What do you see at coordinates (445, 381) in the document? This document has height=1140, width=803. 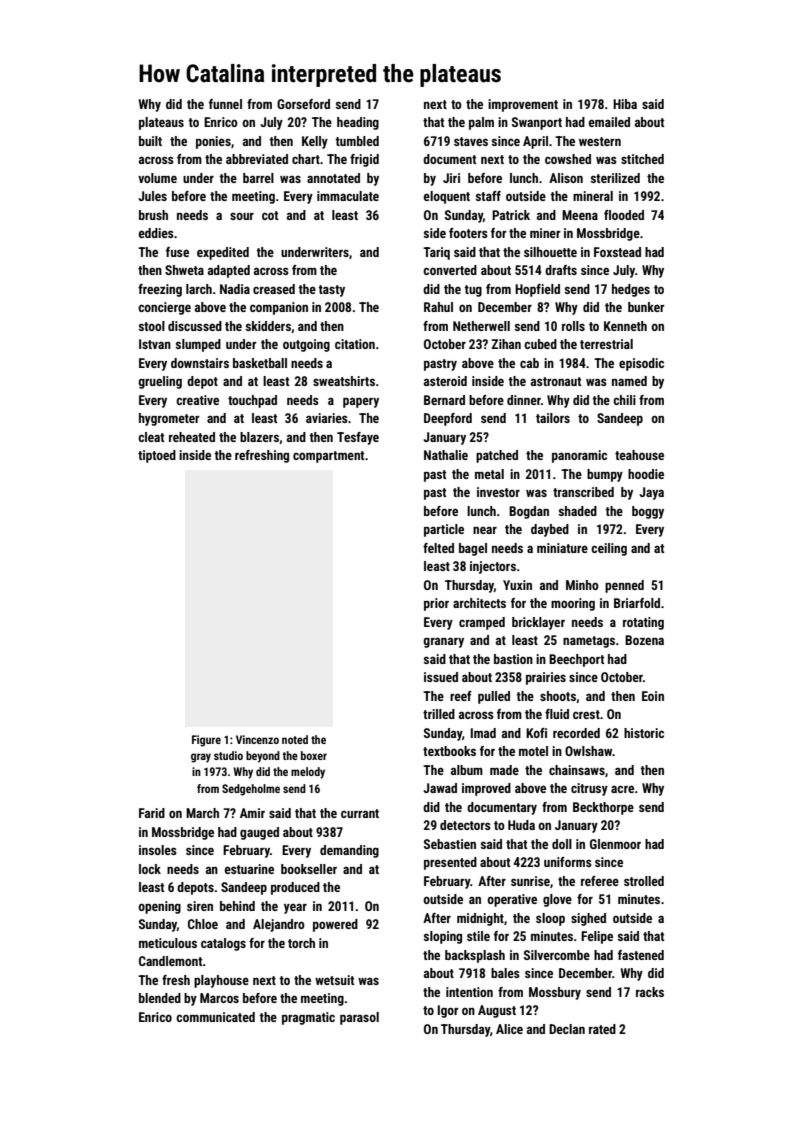 I see `asteroid` at bounding box center [445, 381].
